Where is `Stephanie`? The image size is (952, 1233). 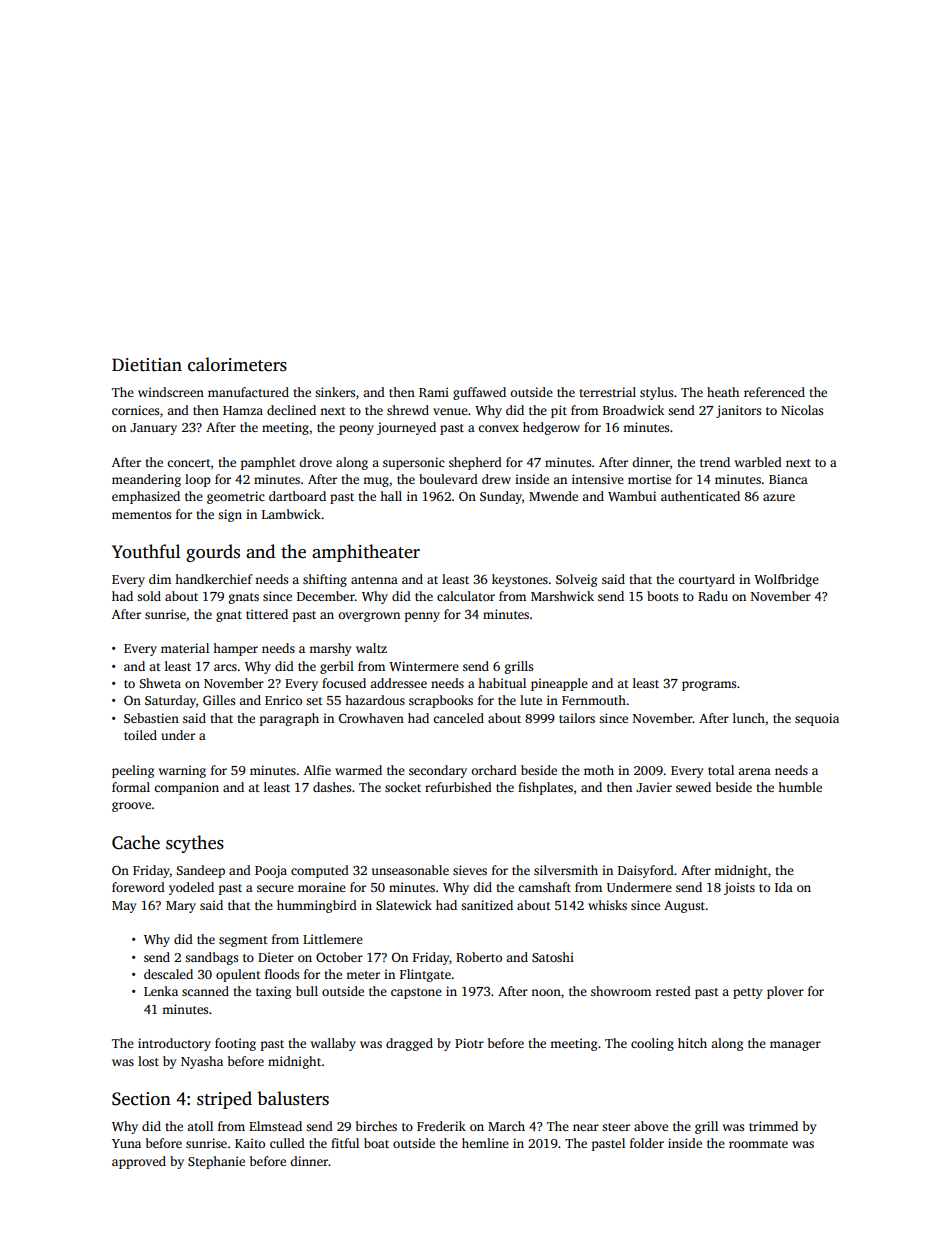 Stephanie is located at coordinates (216, 1162).
